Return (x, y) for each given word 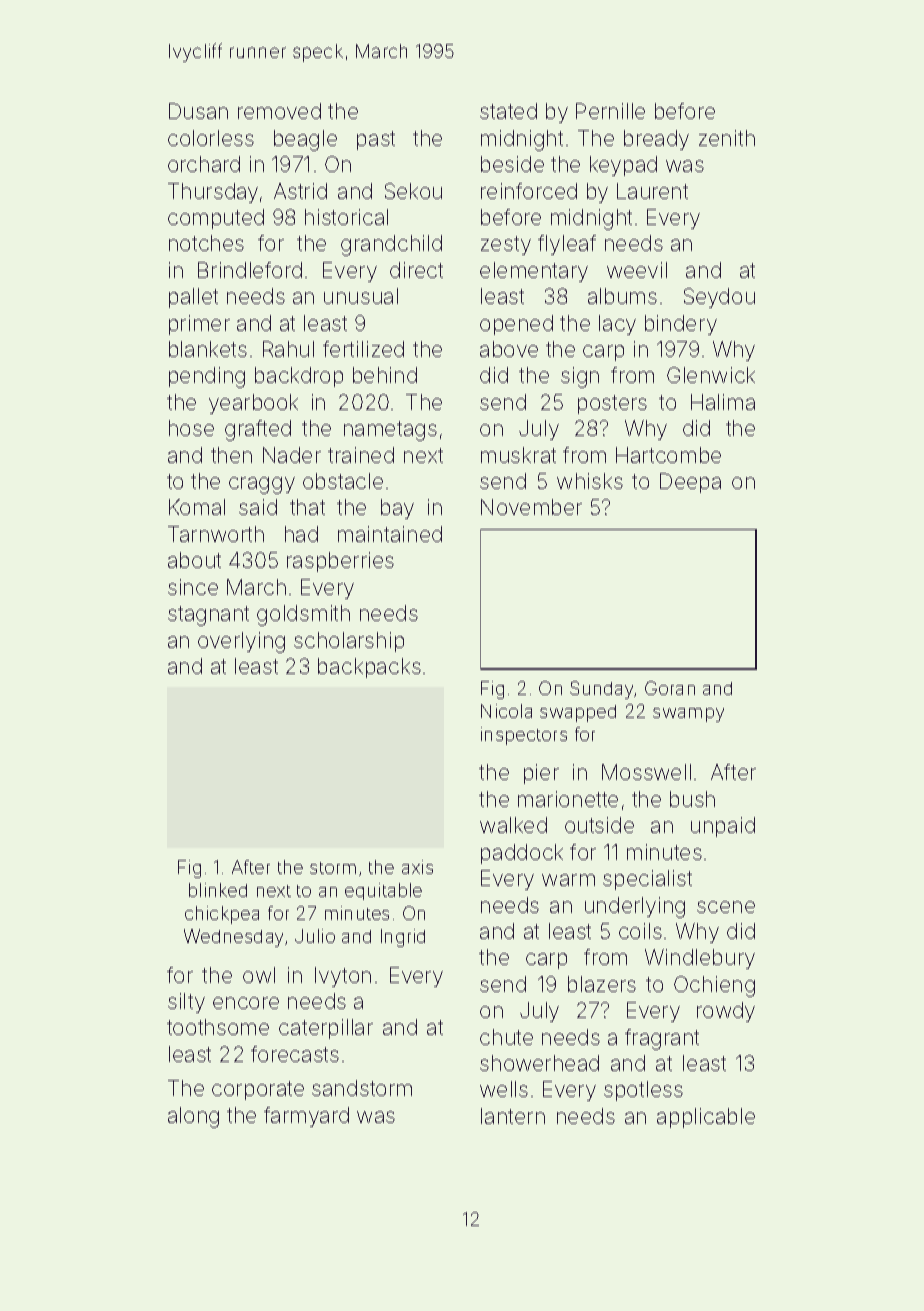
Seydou (719, 298)
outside (599, 825)
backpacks (369, 668)
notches (206, 243)
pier (541, 774)
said (258, 507)
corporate (258, 1090)
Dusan (198, 111)
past (376, 140)
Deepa (690, 483)
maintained (390, 534)
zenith (727, 138)
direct (416, 270)
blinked (218, 890)
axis (417, 867)
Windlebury (700, 959)
